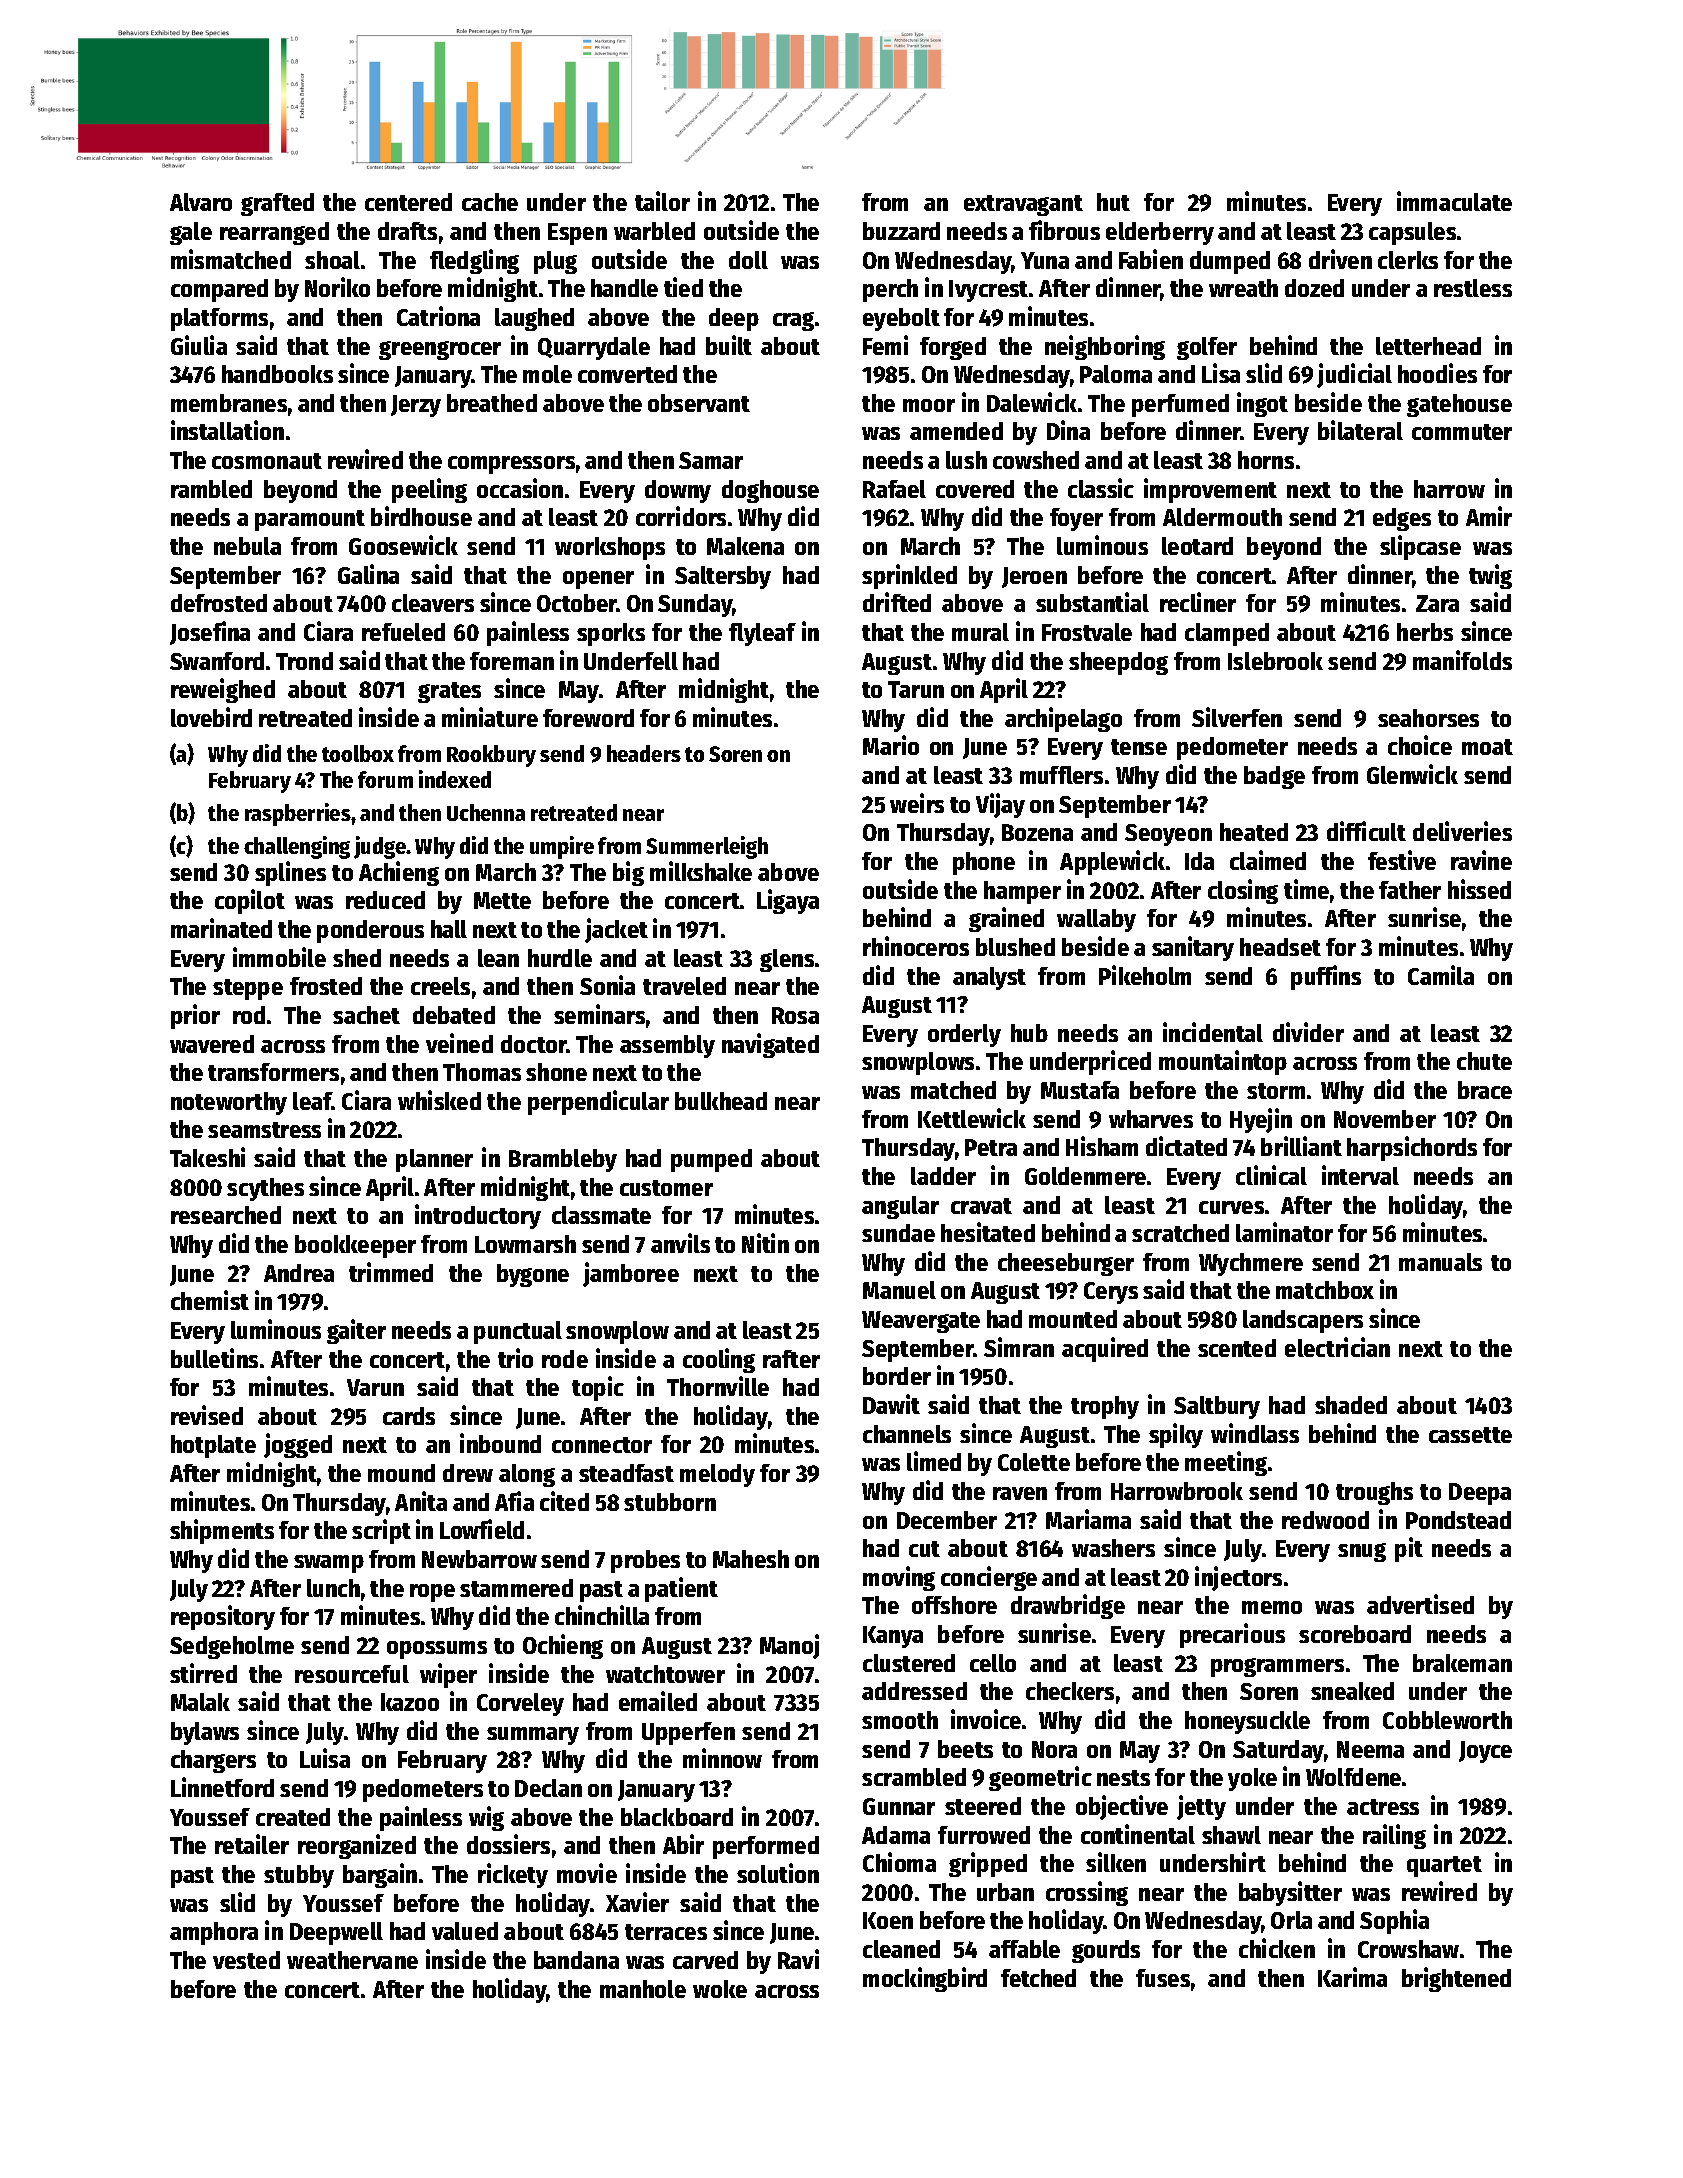 The height and width of the page is (2178, 1683). I want to click on badge, so click(1274, 777).
